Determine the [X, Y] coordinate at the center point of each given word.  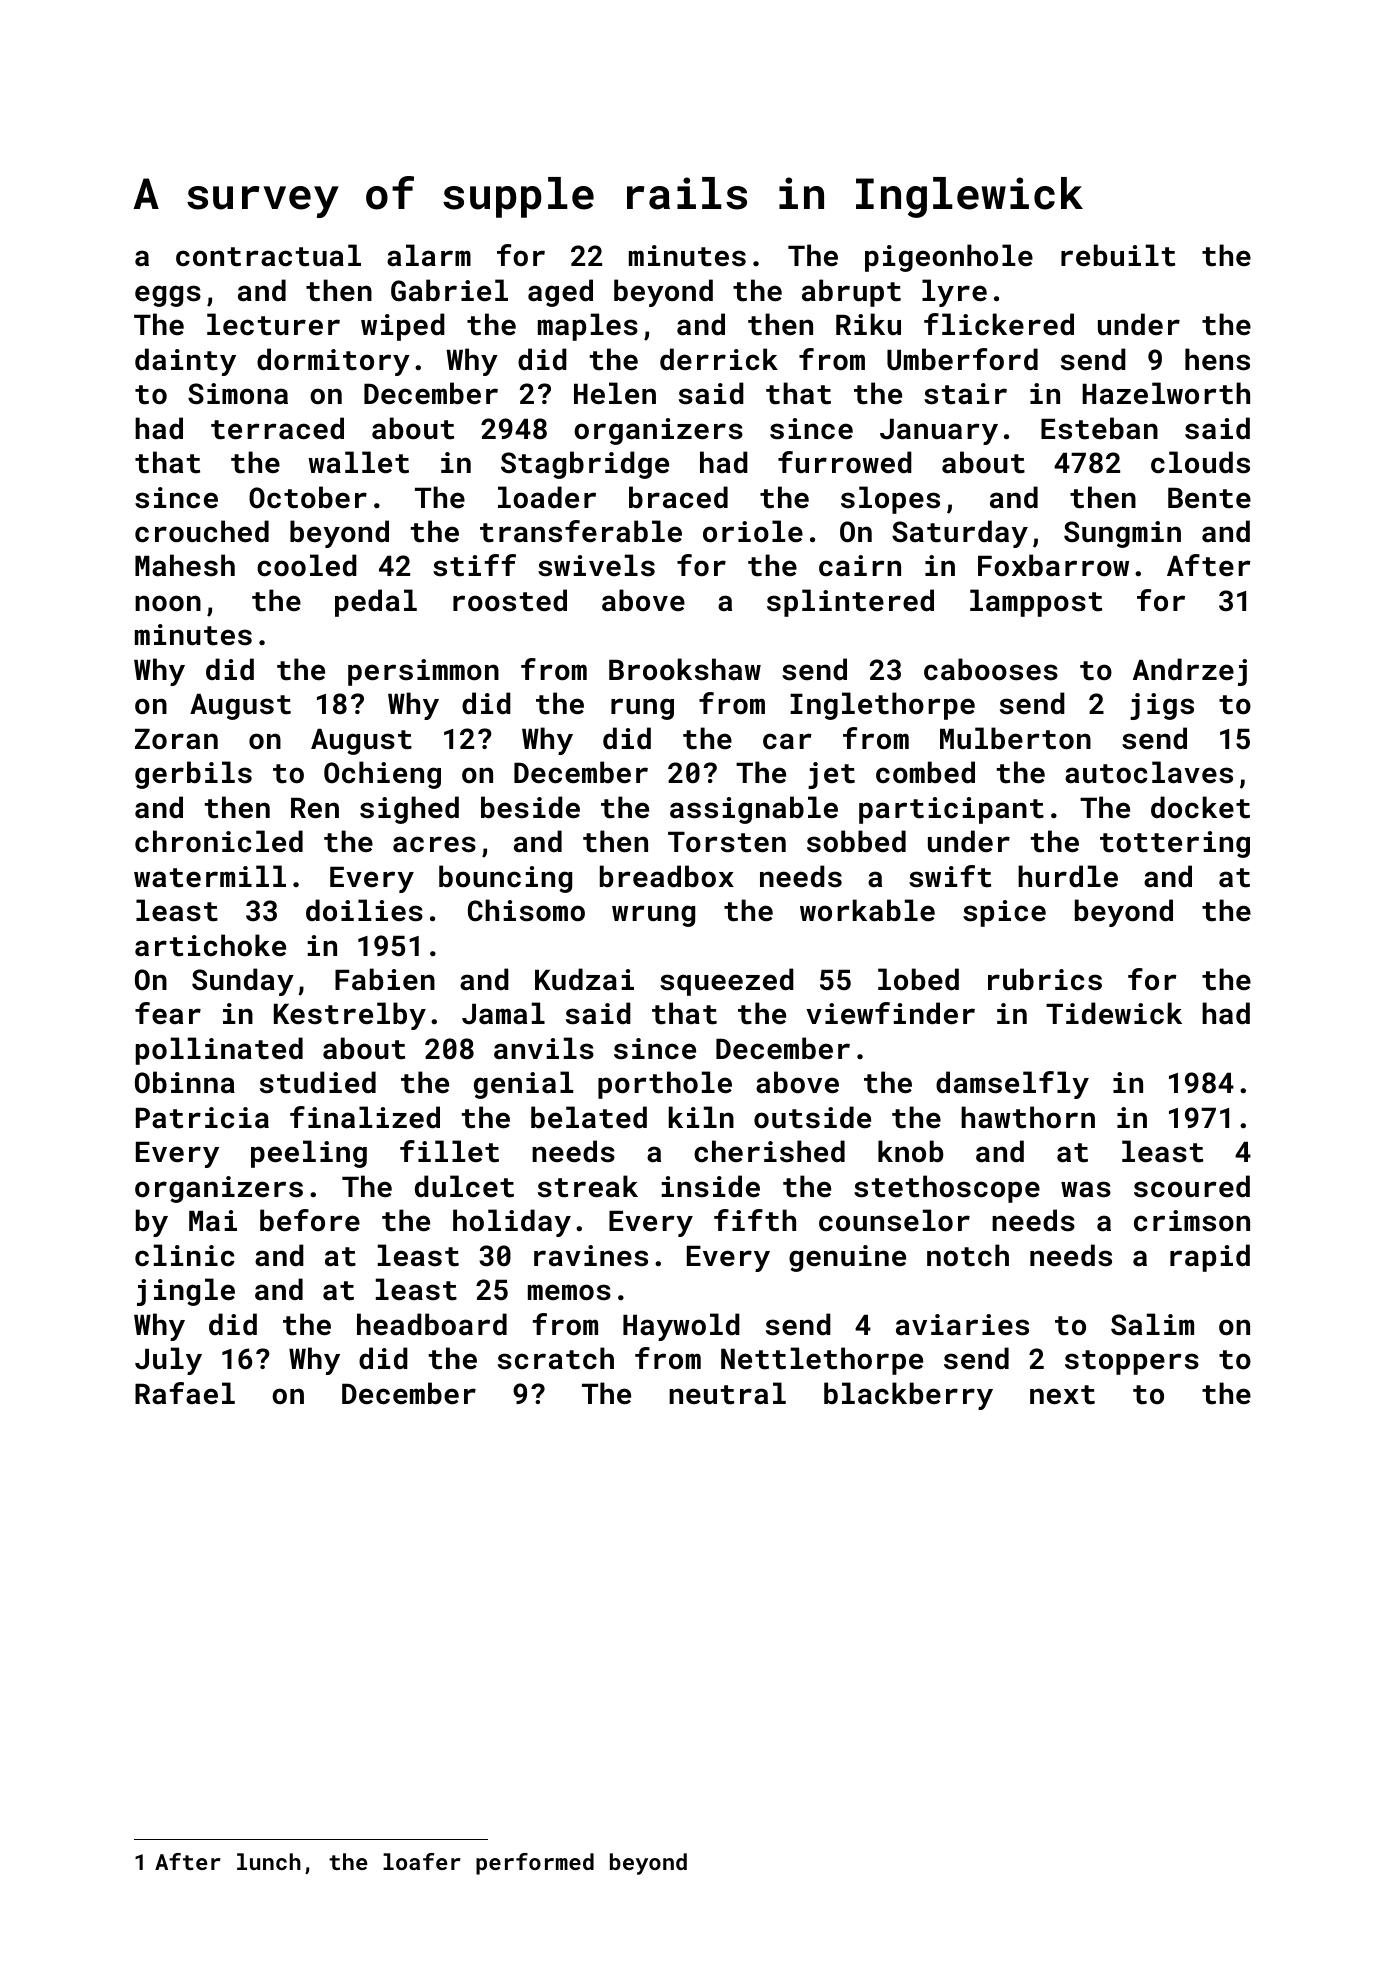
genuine [847, 1258]
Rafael [185, 1393]
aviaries [962, 1325]
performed [535, 1864]
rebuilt [1118, 255]
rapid [1210, 1258]
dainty [185, 362]
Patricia [202, 1118]
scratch [556, 1358]
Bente [1209, 498]
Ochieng [382, 775]
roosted [510, 600]
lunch [269, 1861]
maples [588, 327]
